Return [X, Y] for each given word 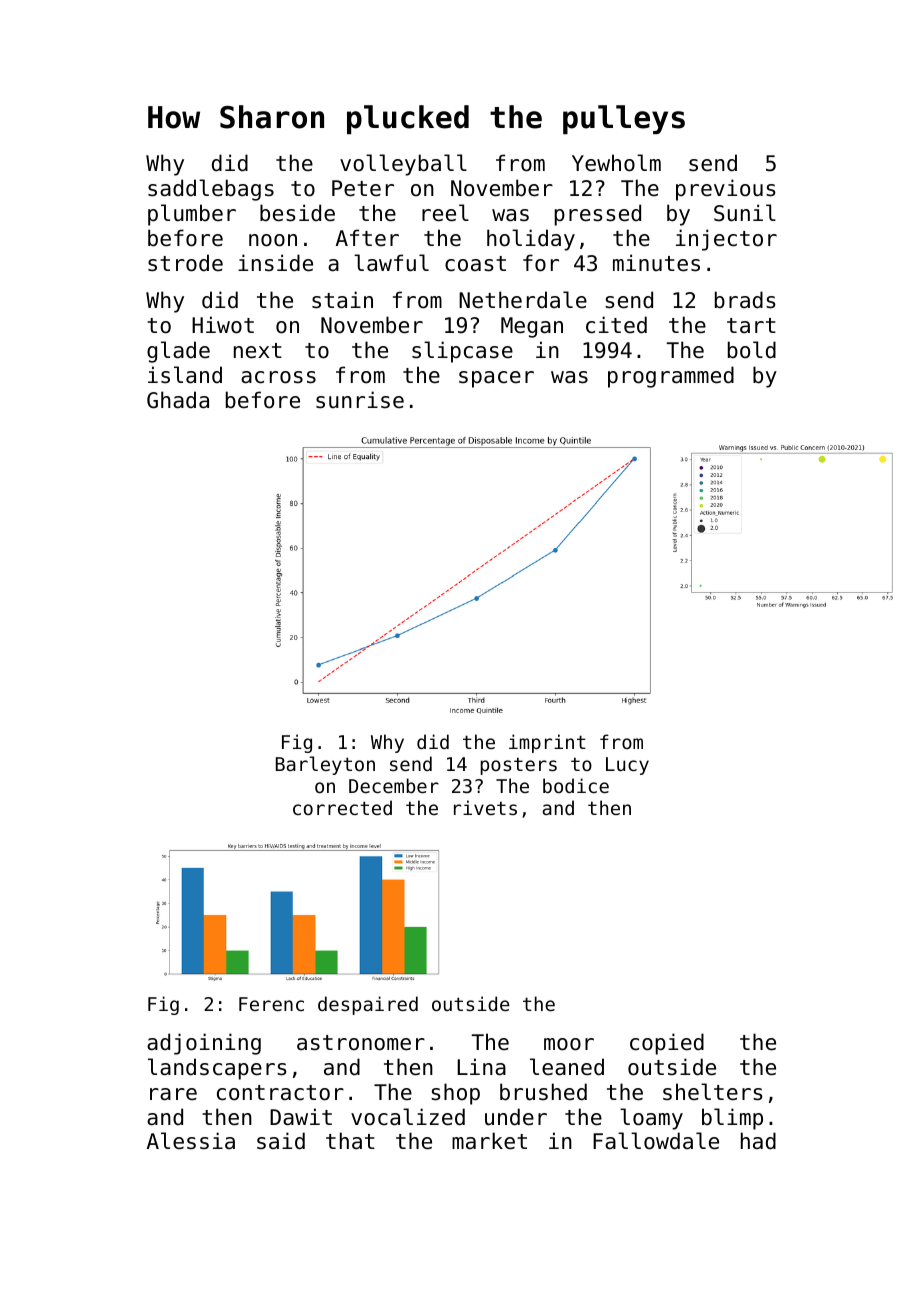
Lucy [627, 766]
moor [569, 1044]
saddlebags [211, 190]
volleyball [403, 165]
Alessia [191, 1141]
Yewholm [616, 163]
